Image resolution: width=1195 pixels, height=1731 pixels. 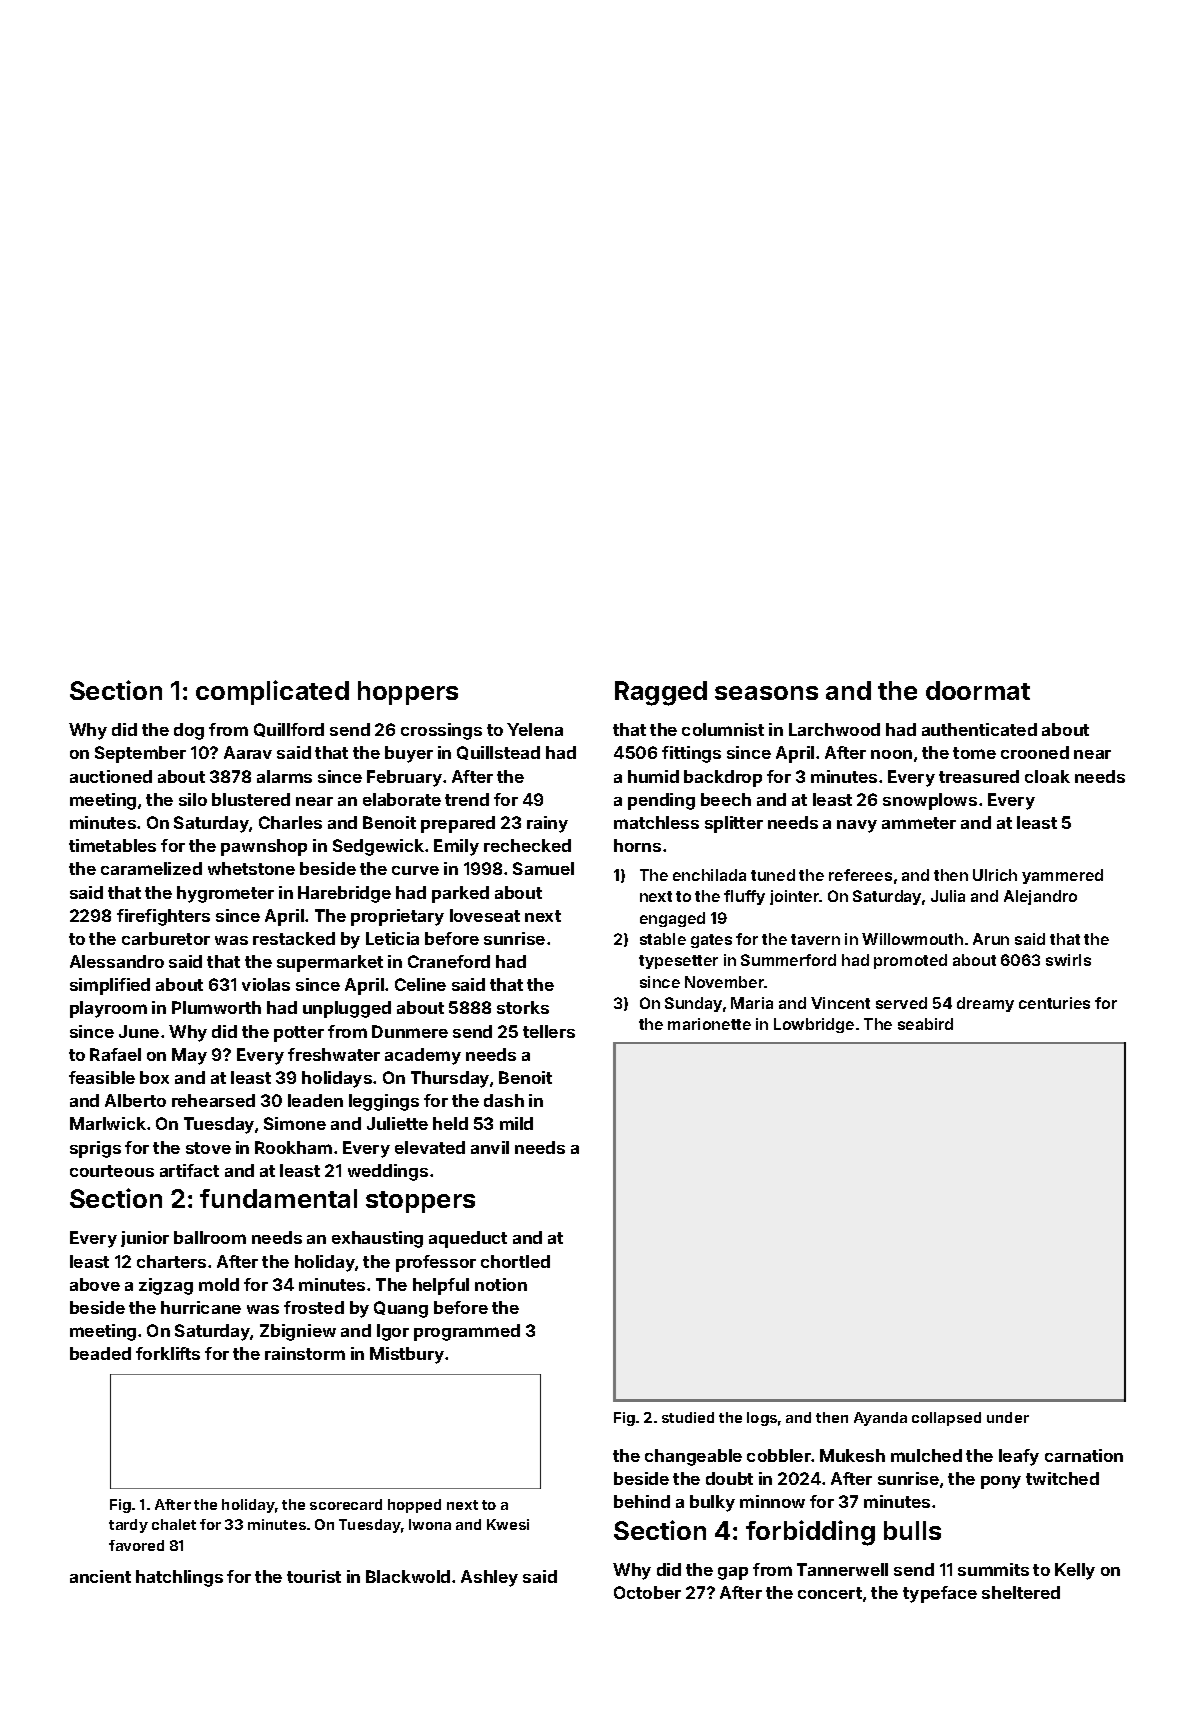 What do you see at coordinates (485, 915) in the document?
I see `loveseat` at bounding box center [485, 915].
